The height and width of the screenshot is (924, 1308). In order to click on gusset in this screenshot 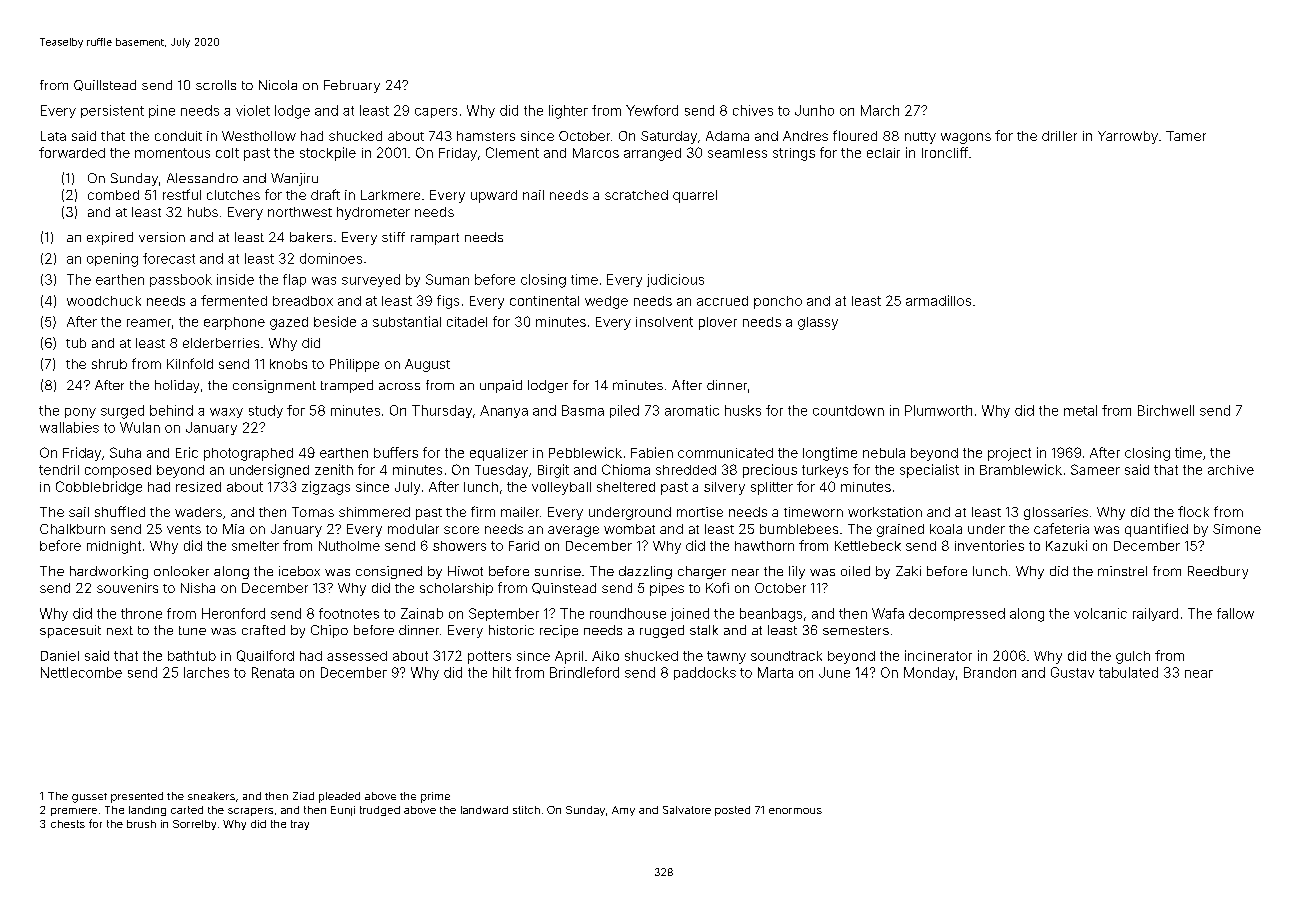, I will do `click(89, 798)`.
